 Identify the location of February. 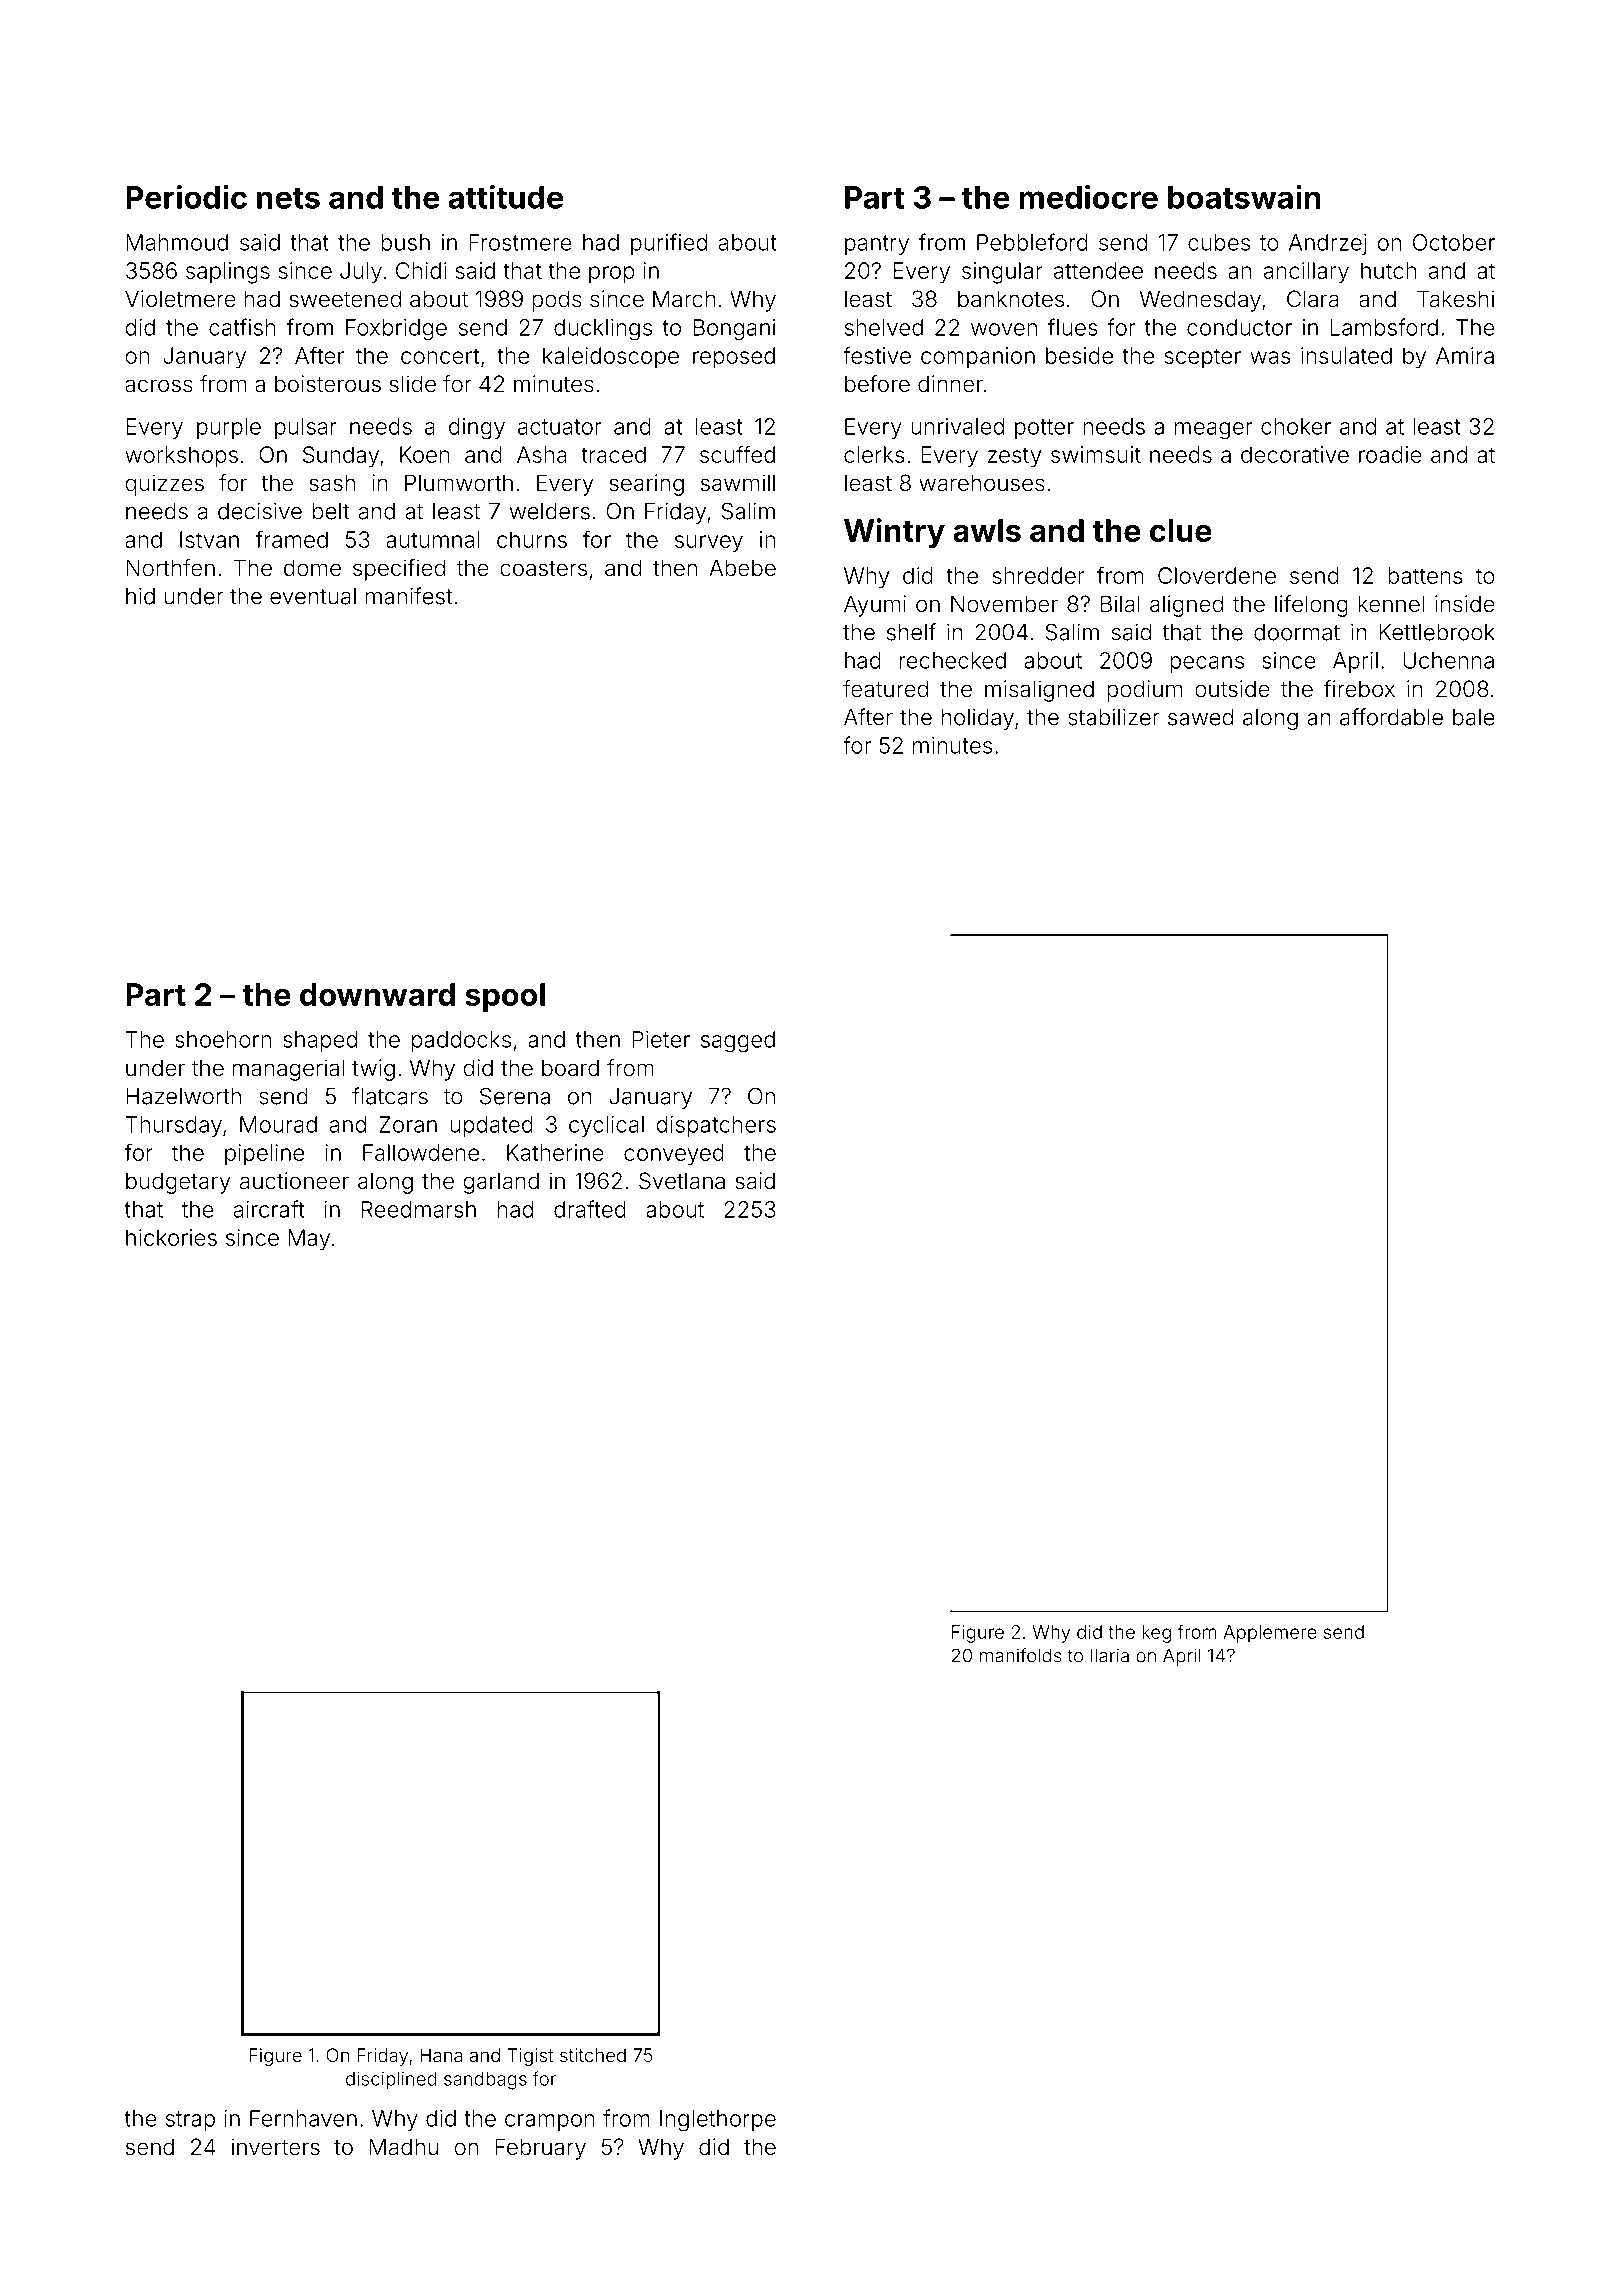
(540, 2149).
